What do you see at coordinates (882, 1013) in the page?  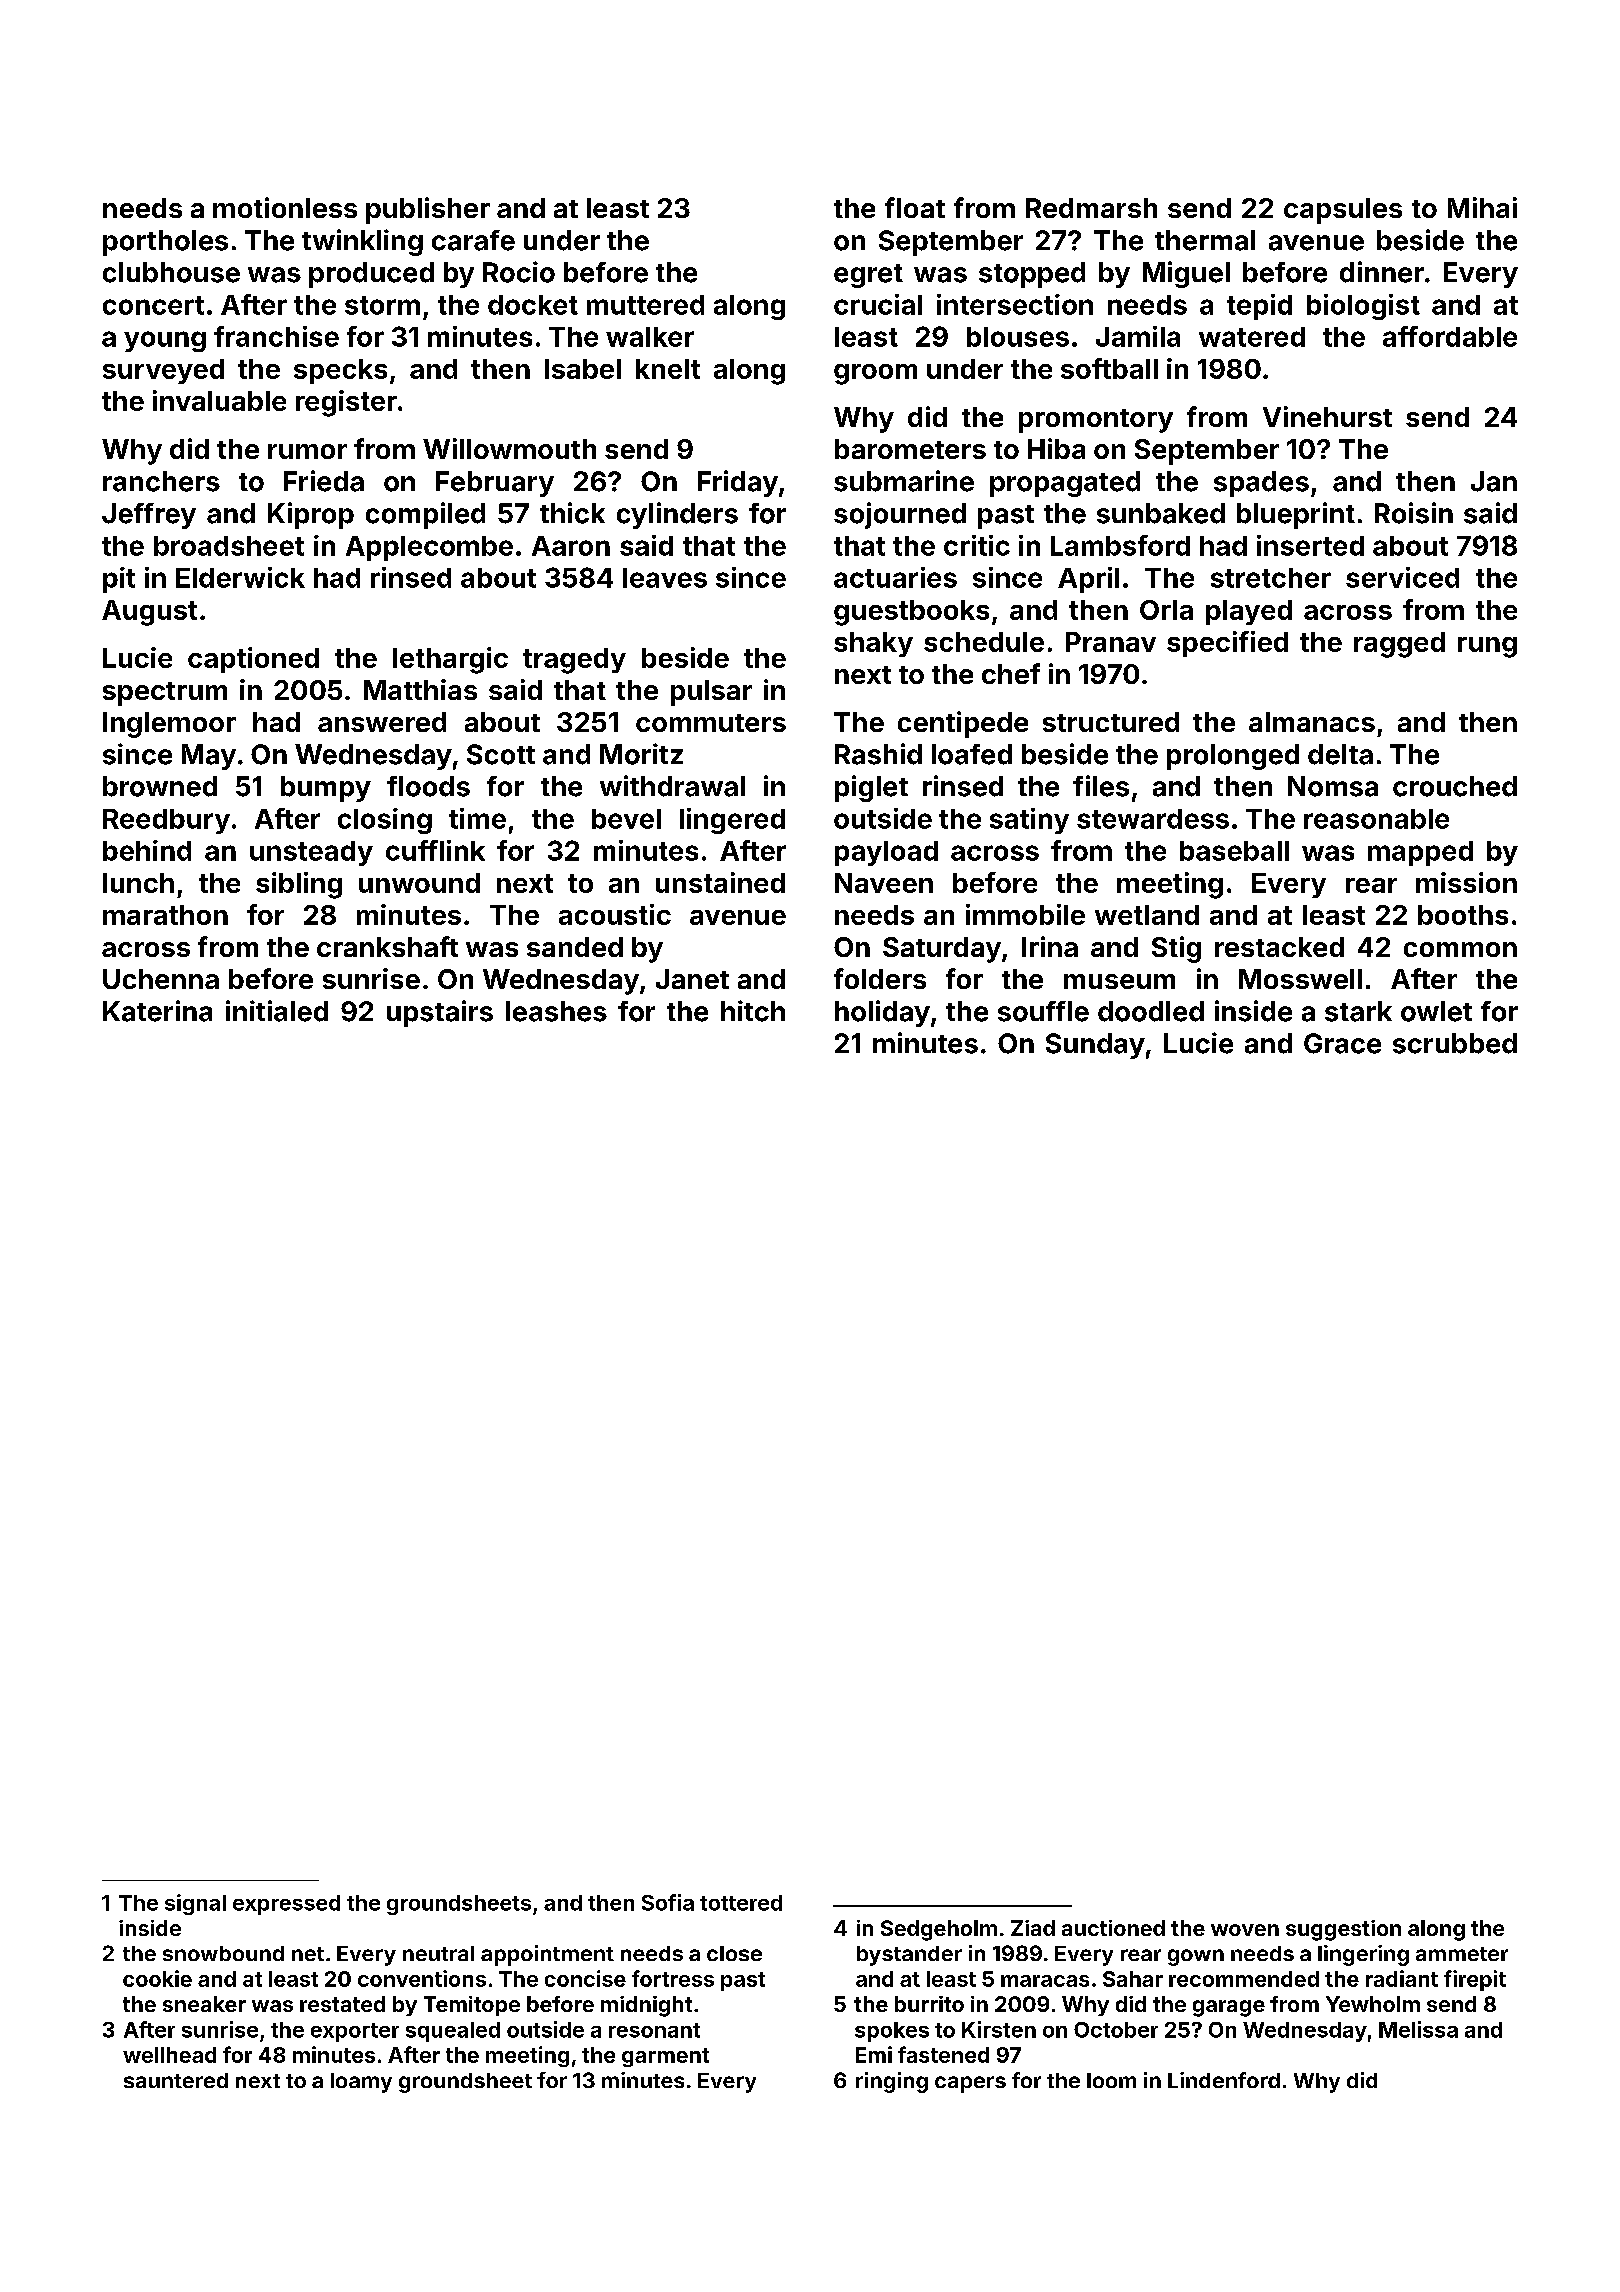 I see `holiday` at bounding box center [882, 1013].
